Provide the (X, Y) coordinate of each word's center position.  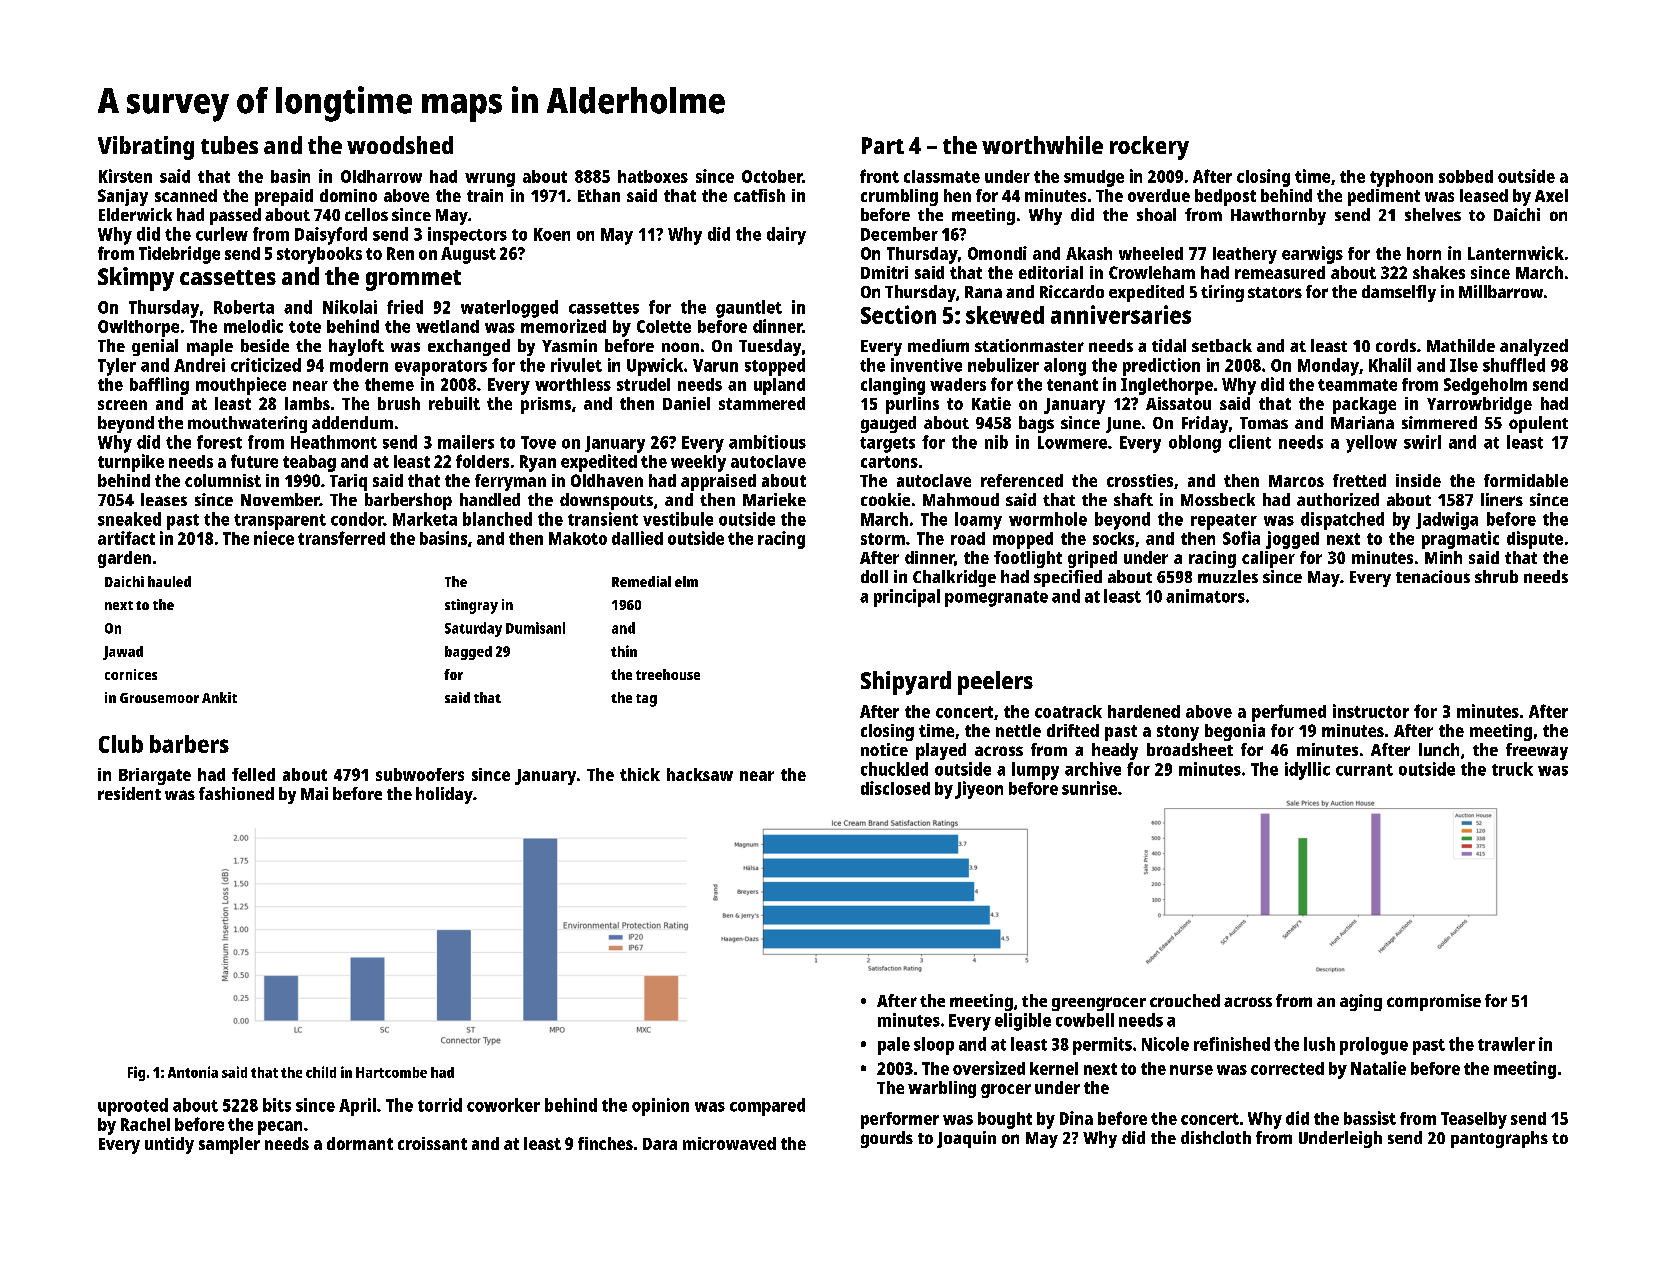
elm (686, 581)
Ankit (219, 697)
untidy (169, 1145)
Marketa (425, 519)
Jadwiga (1447, 521)
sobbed (1466, 176)
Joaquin (966, 1139)
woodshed (400, 145)
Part (883, 145)
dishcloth (1216, 1137)
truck (1512, 769)
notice (884, 749)
